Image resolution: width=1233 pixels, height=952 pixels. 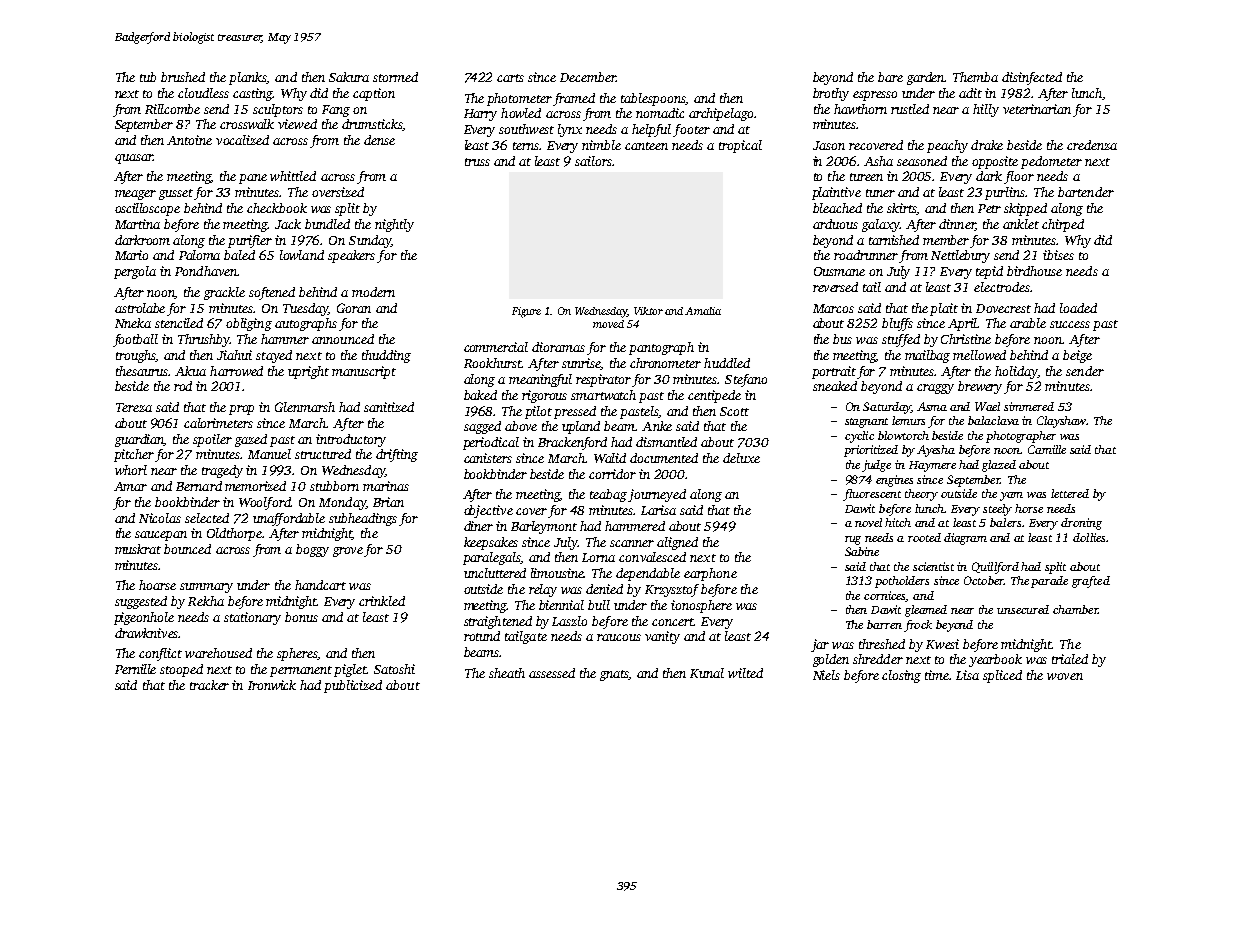 What do you see at coordinates (526, 312) in the screenshot?
I see `Figure` at bounding box center [526, 312].
